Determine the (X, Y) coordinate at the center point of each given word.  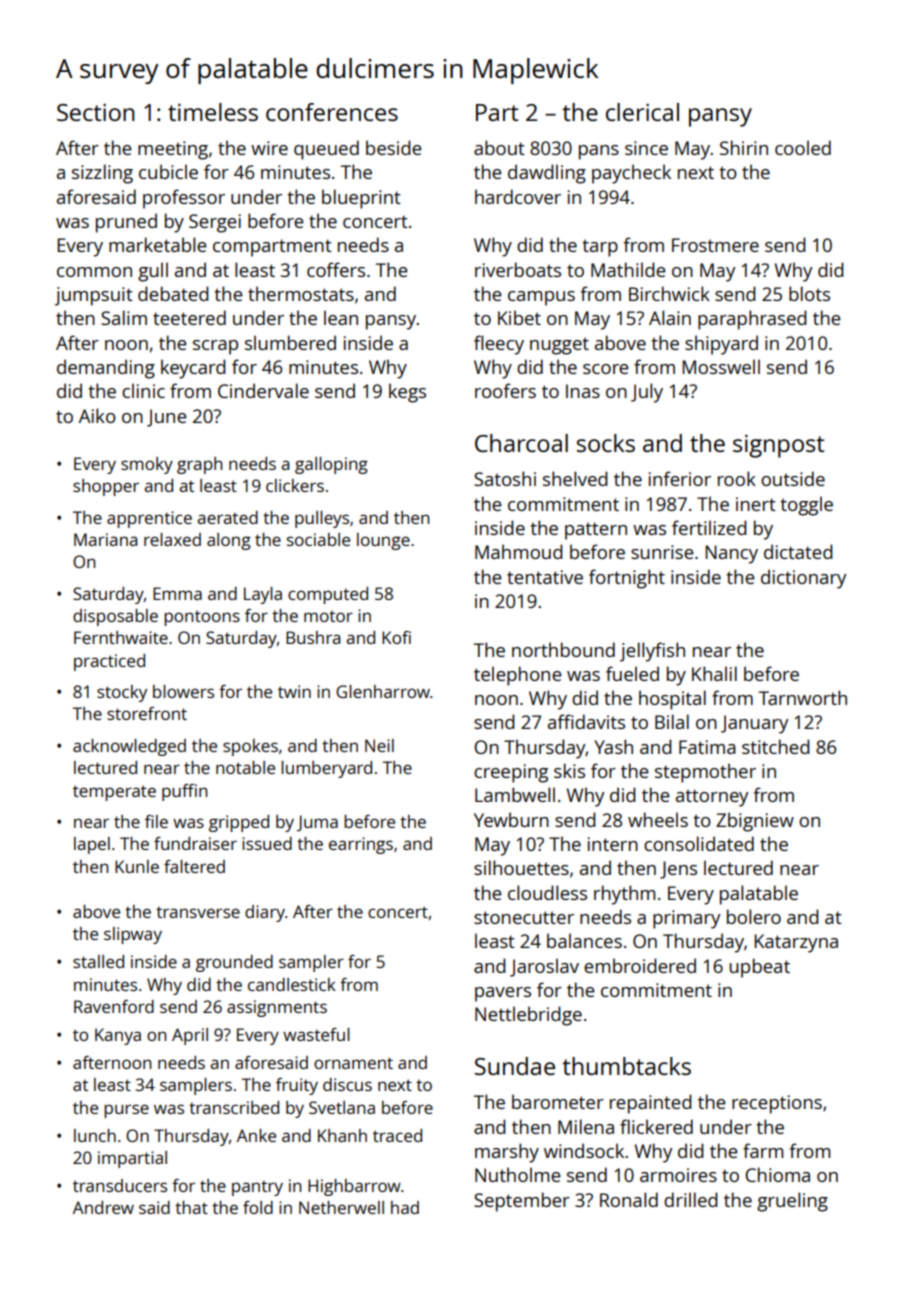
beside (394, 147)
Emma (177, 593)
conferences (332, 112)
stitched (776, 746)
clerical (642, 112)
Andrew (103, 1207)
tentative (545, 577)
